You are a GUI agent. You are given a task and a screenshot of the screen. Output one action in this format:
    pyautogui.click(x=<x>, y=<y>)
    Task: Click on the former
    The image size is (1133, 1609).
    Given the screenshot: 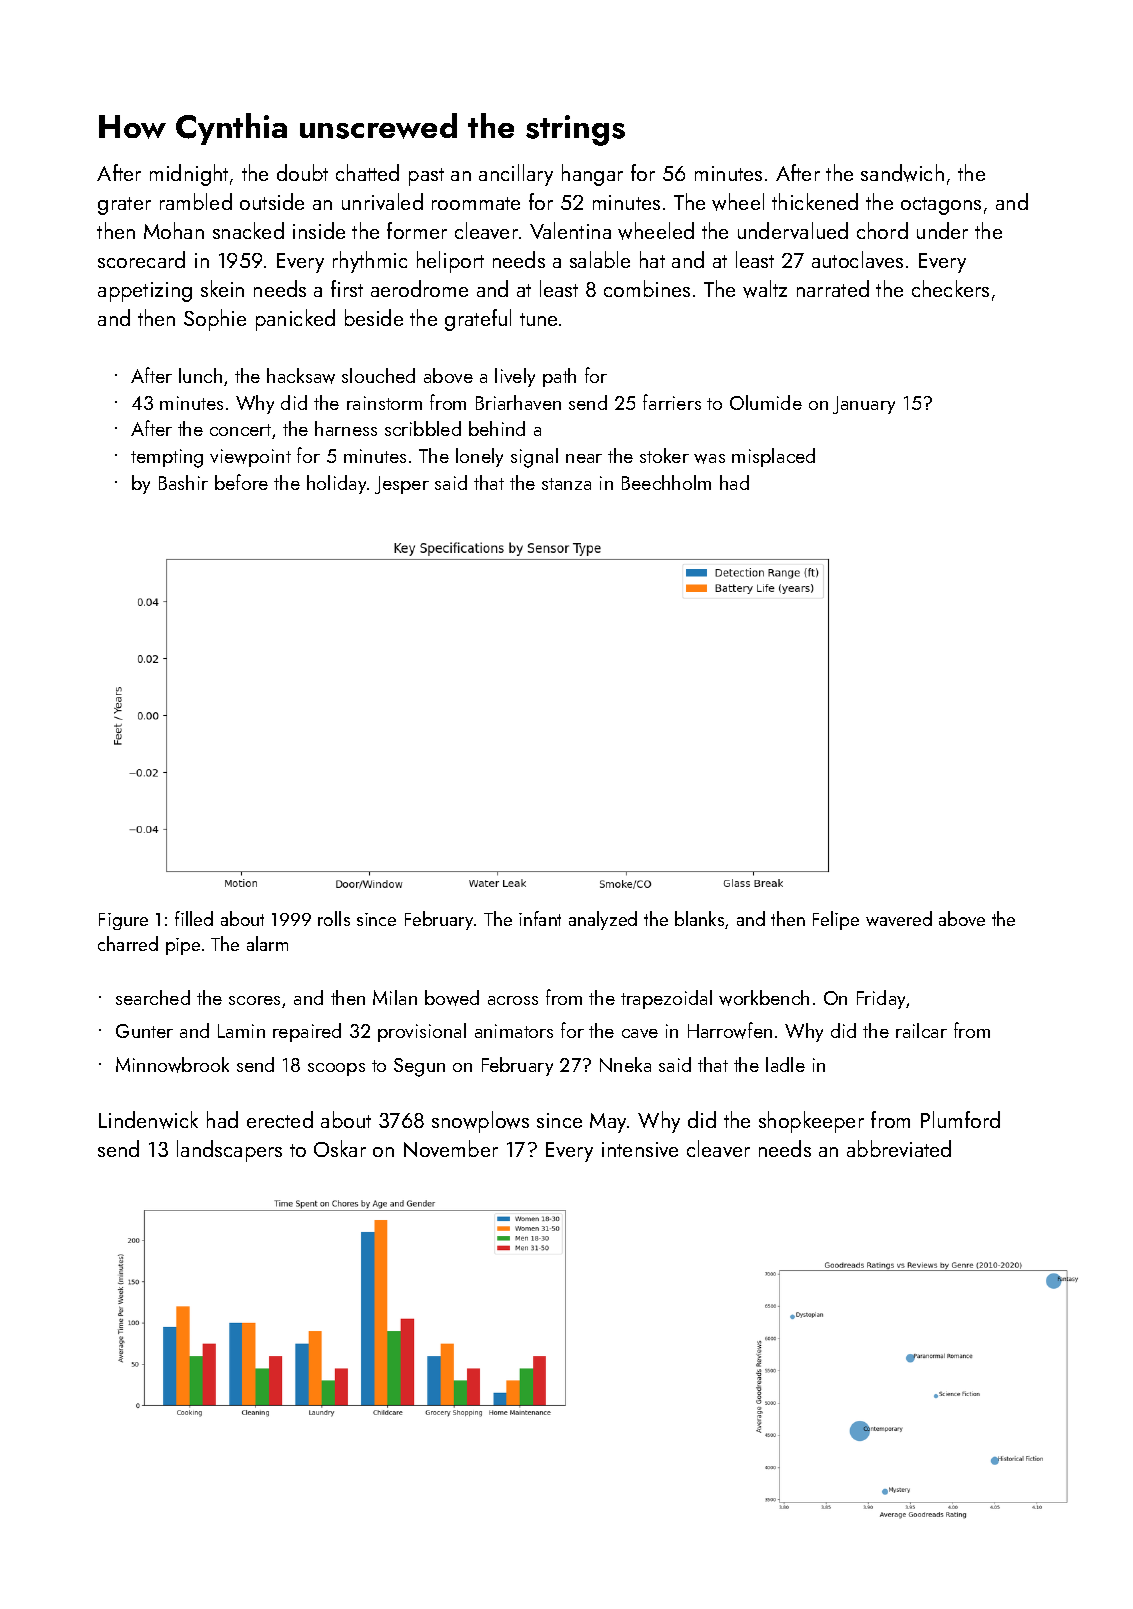 What is the action you would take?
    pyautogui.click(x=417, y=230)
